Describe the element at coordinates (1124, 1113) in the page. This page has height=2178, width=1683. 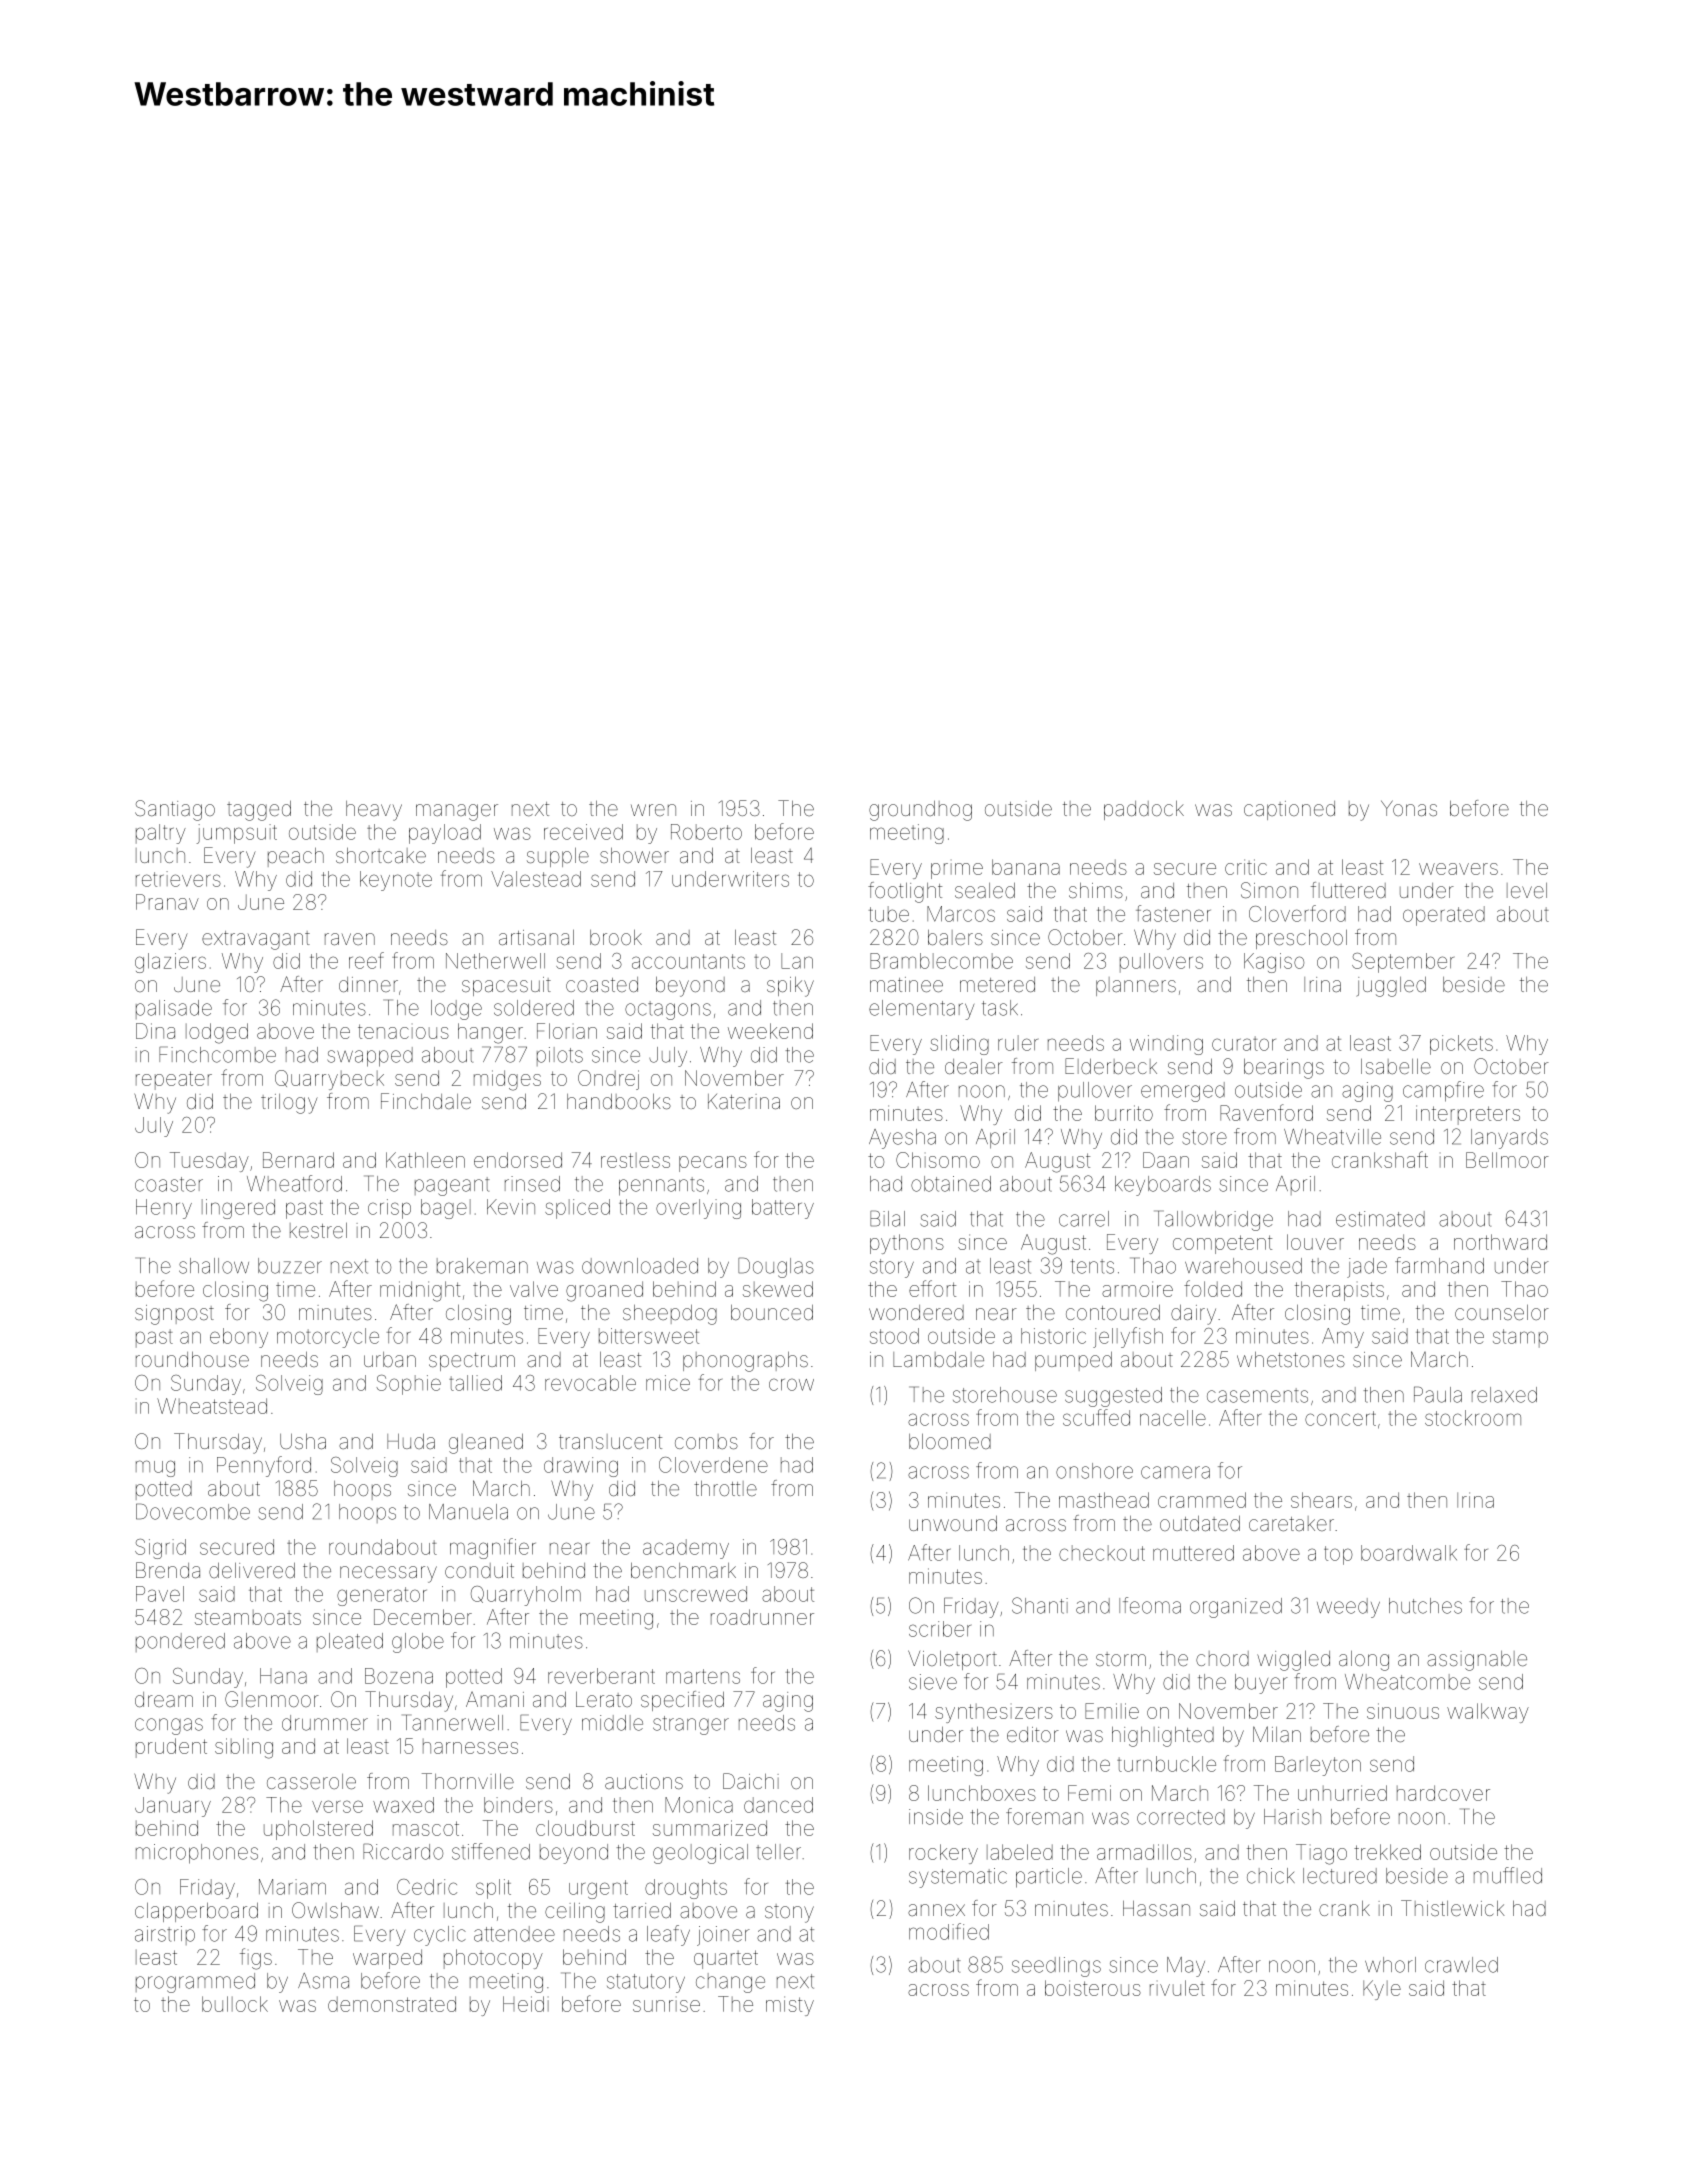
I see `burrito` at that location.
